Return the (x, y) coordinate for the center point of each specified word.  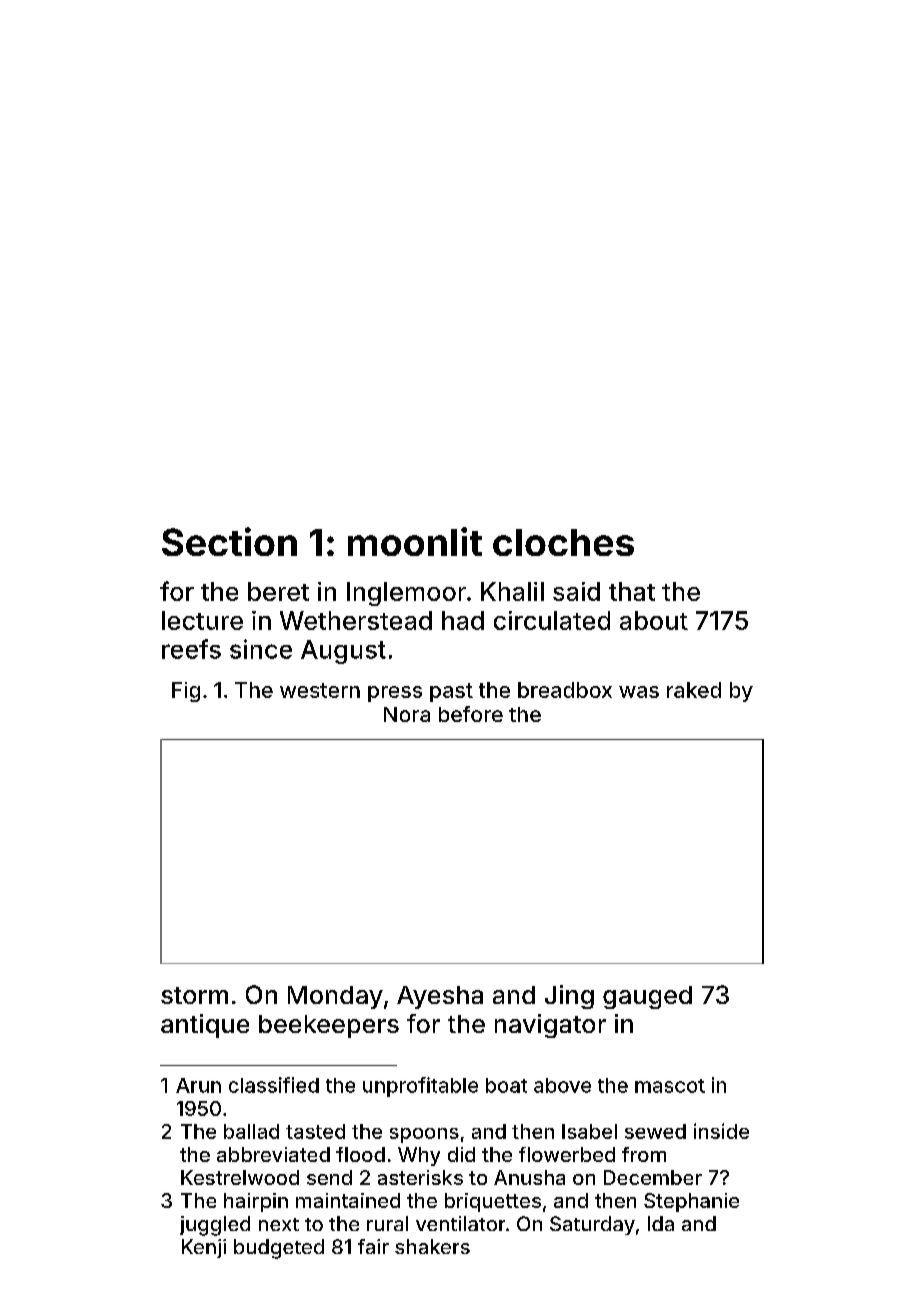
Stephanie (691, 1202)
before (471, 714)
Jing (569, 997)
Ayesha (440, 997)
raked (694, 690)
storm (194, 995)
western (320, 690)
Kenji (204, 1248)
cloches (563, 542)
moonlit (415, 541)
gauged (647, 997)
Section (229, 541)
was (639, 692)
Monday (335, 997)
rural (387, 1223)
